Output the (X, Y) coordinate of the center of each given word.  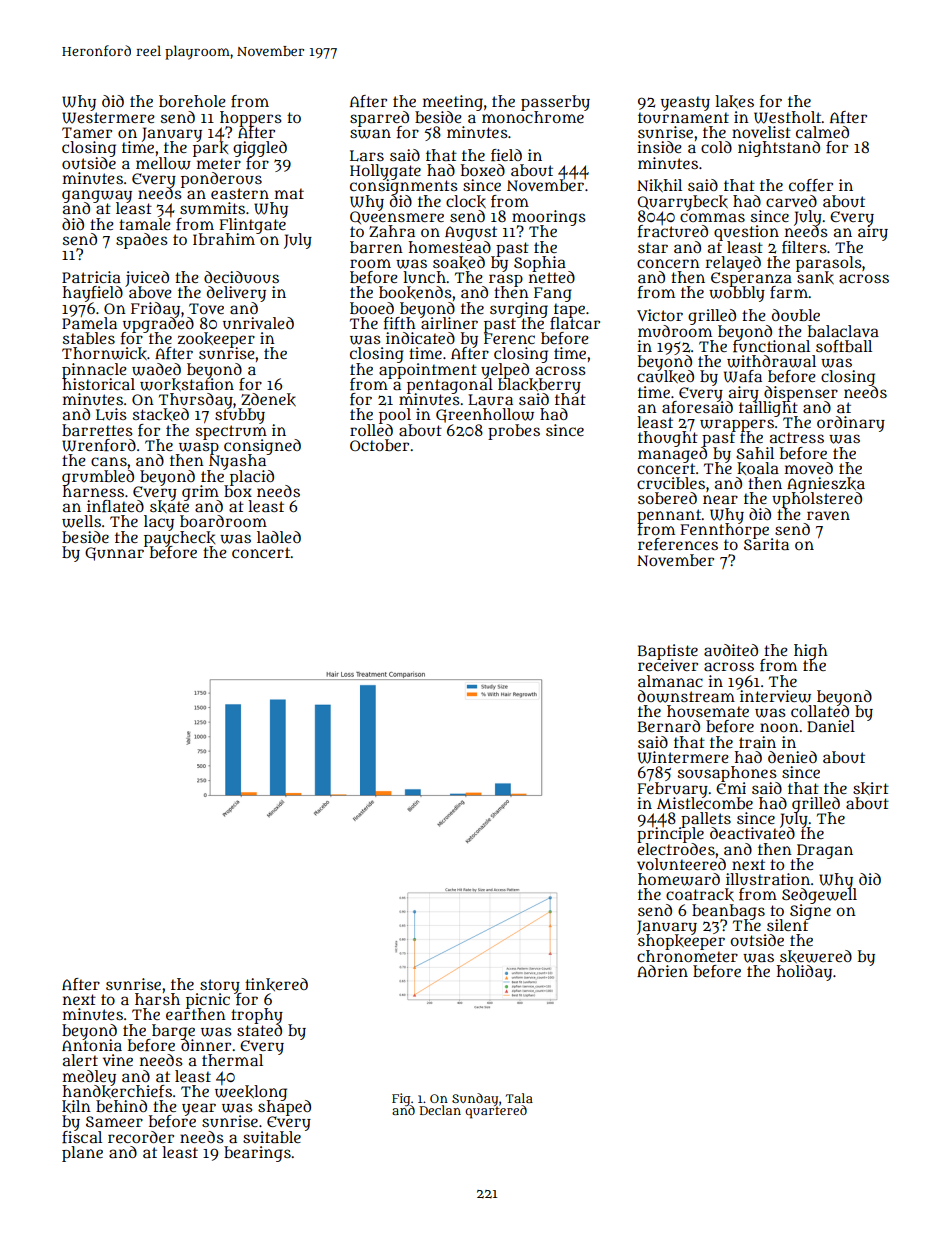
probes (514, 432)
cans (109, 461)
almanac (670, 681)
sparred (379, 118)
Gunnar (114, 554)
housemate (708, 711)
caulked (665, 377)
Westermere (108, 118)
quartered (496, 1112)
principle (670, 835)
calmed (822, 132)
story (220, 986)
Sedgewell (819, 896)
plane (82, 1154)
